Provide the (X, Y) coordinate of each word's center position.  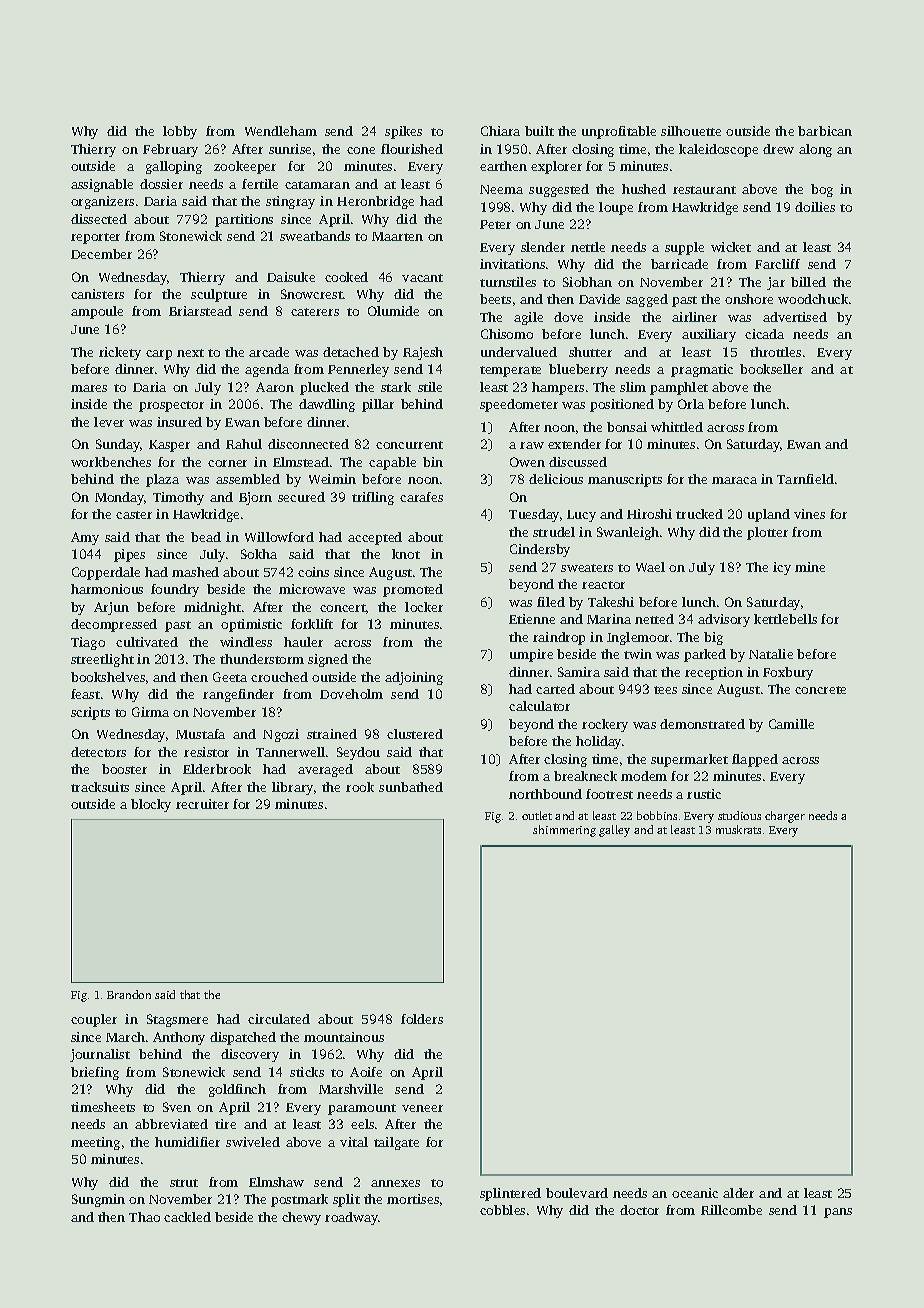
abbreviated (171, 1124)
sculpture (219, 295)
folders (422, 1019)
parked (705, 655)
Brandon (129, 994)
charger (785, 817)
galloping (174, 167)
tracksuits (100, 787)
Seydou (358, 753)
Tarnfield (805, 479)
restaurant (704, 190)
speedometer (519, 405)
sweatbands (315, 236)
